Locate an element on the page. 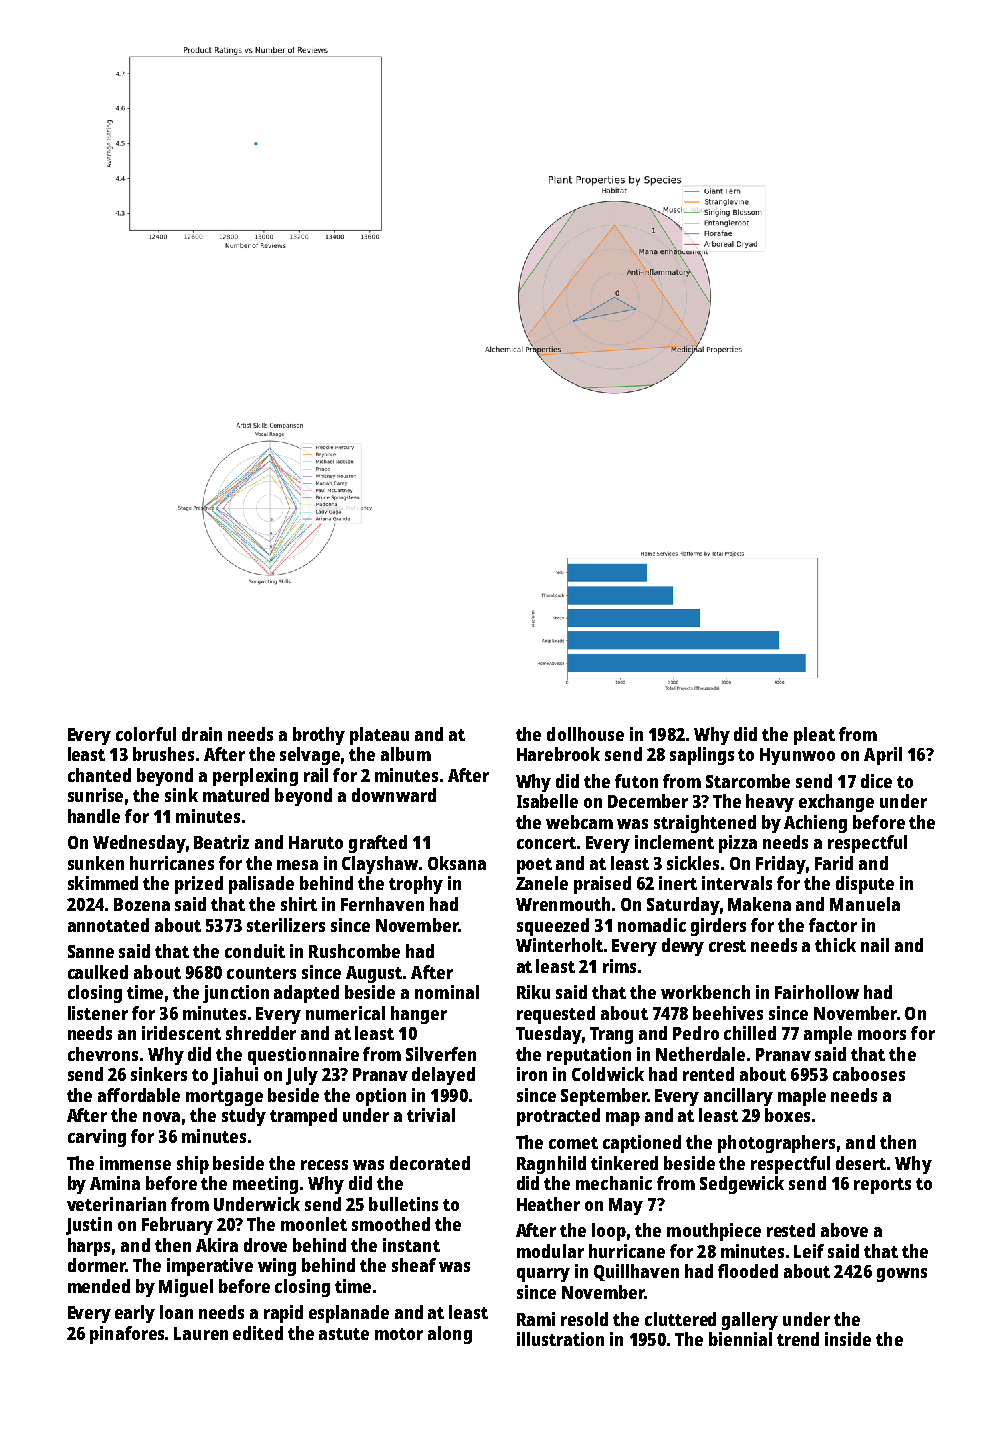 This document has width=1007, height=1430. brushes is located at coordinates (163, 754).
